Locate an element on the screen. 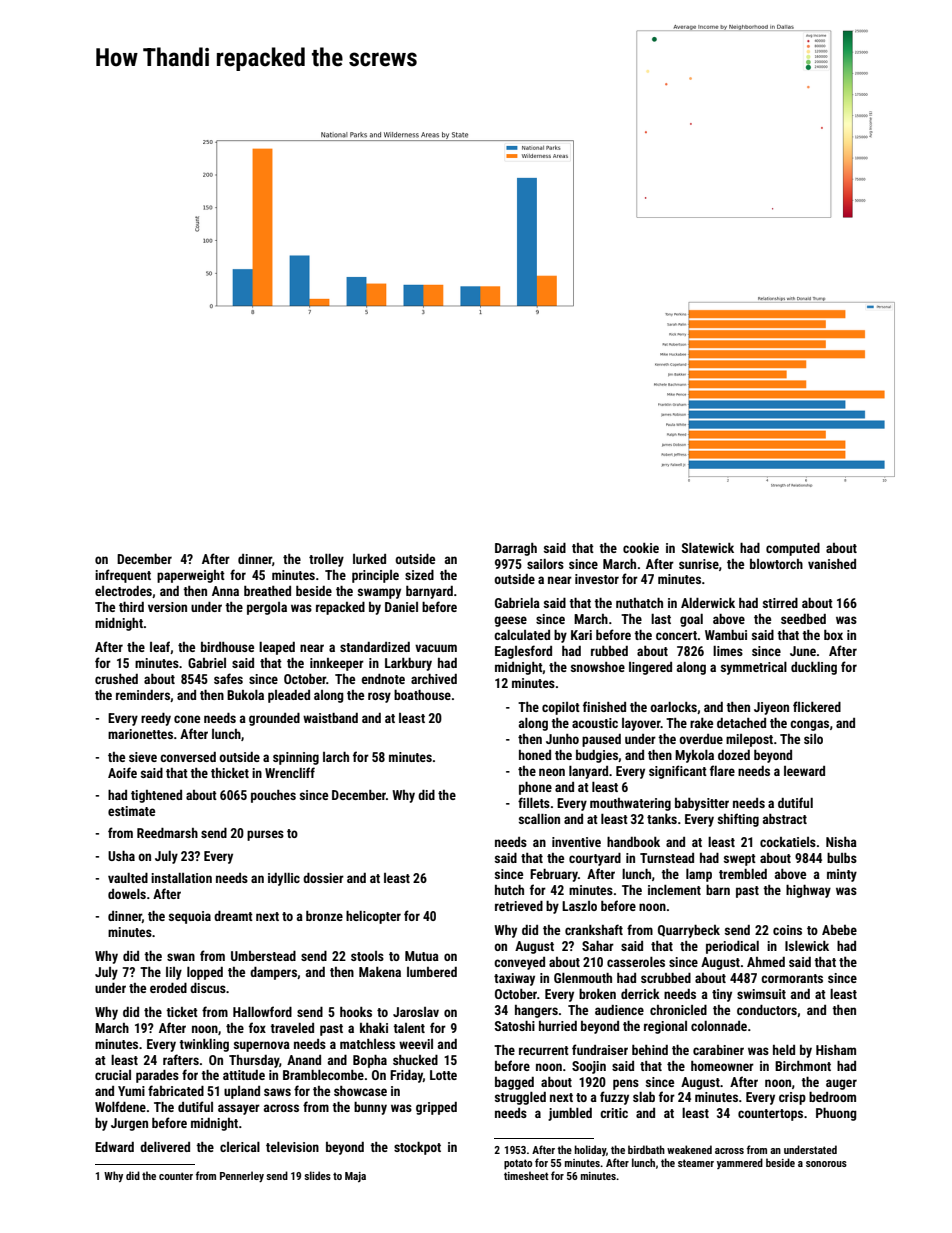  matchless is located at coordinates (367, 1044).
